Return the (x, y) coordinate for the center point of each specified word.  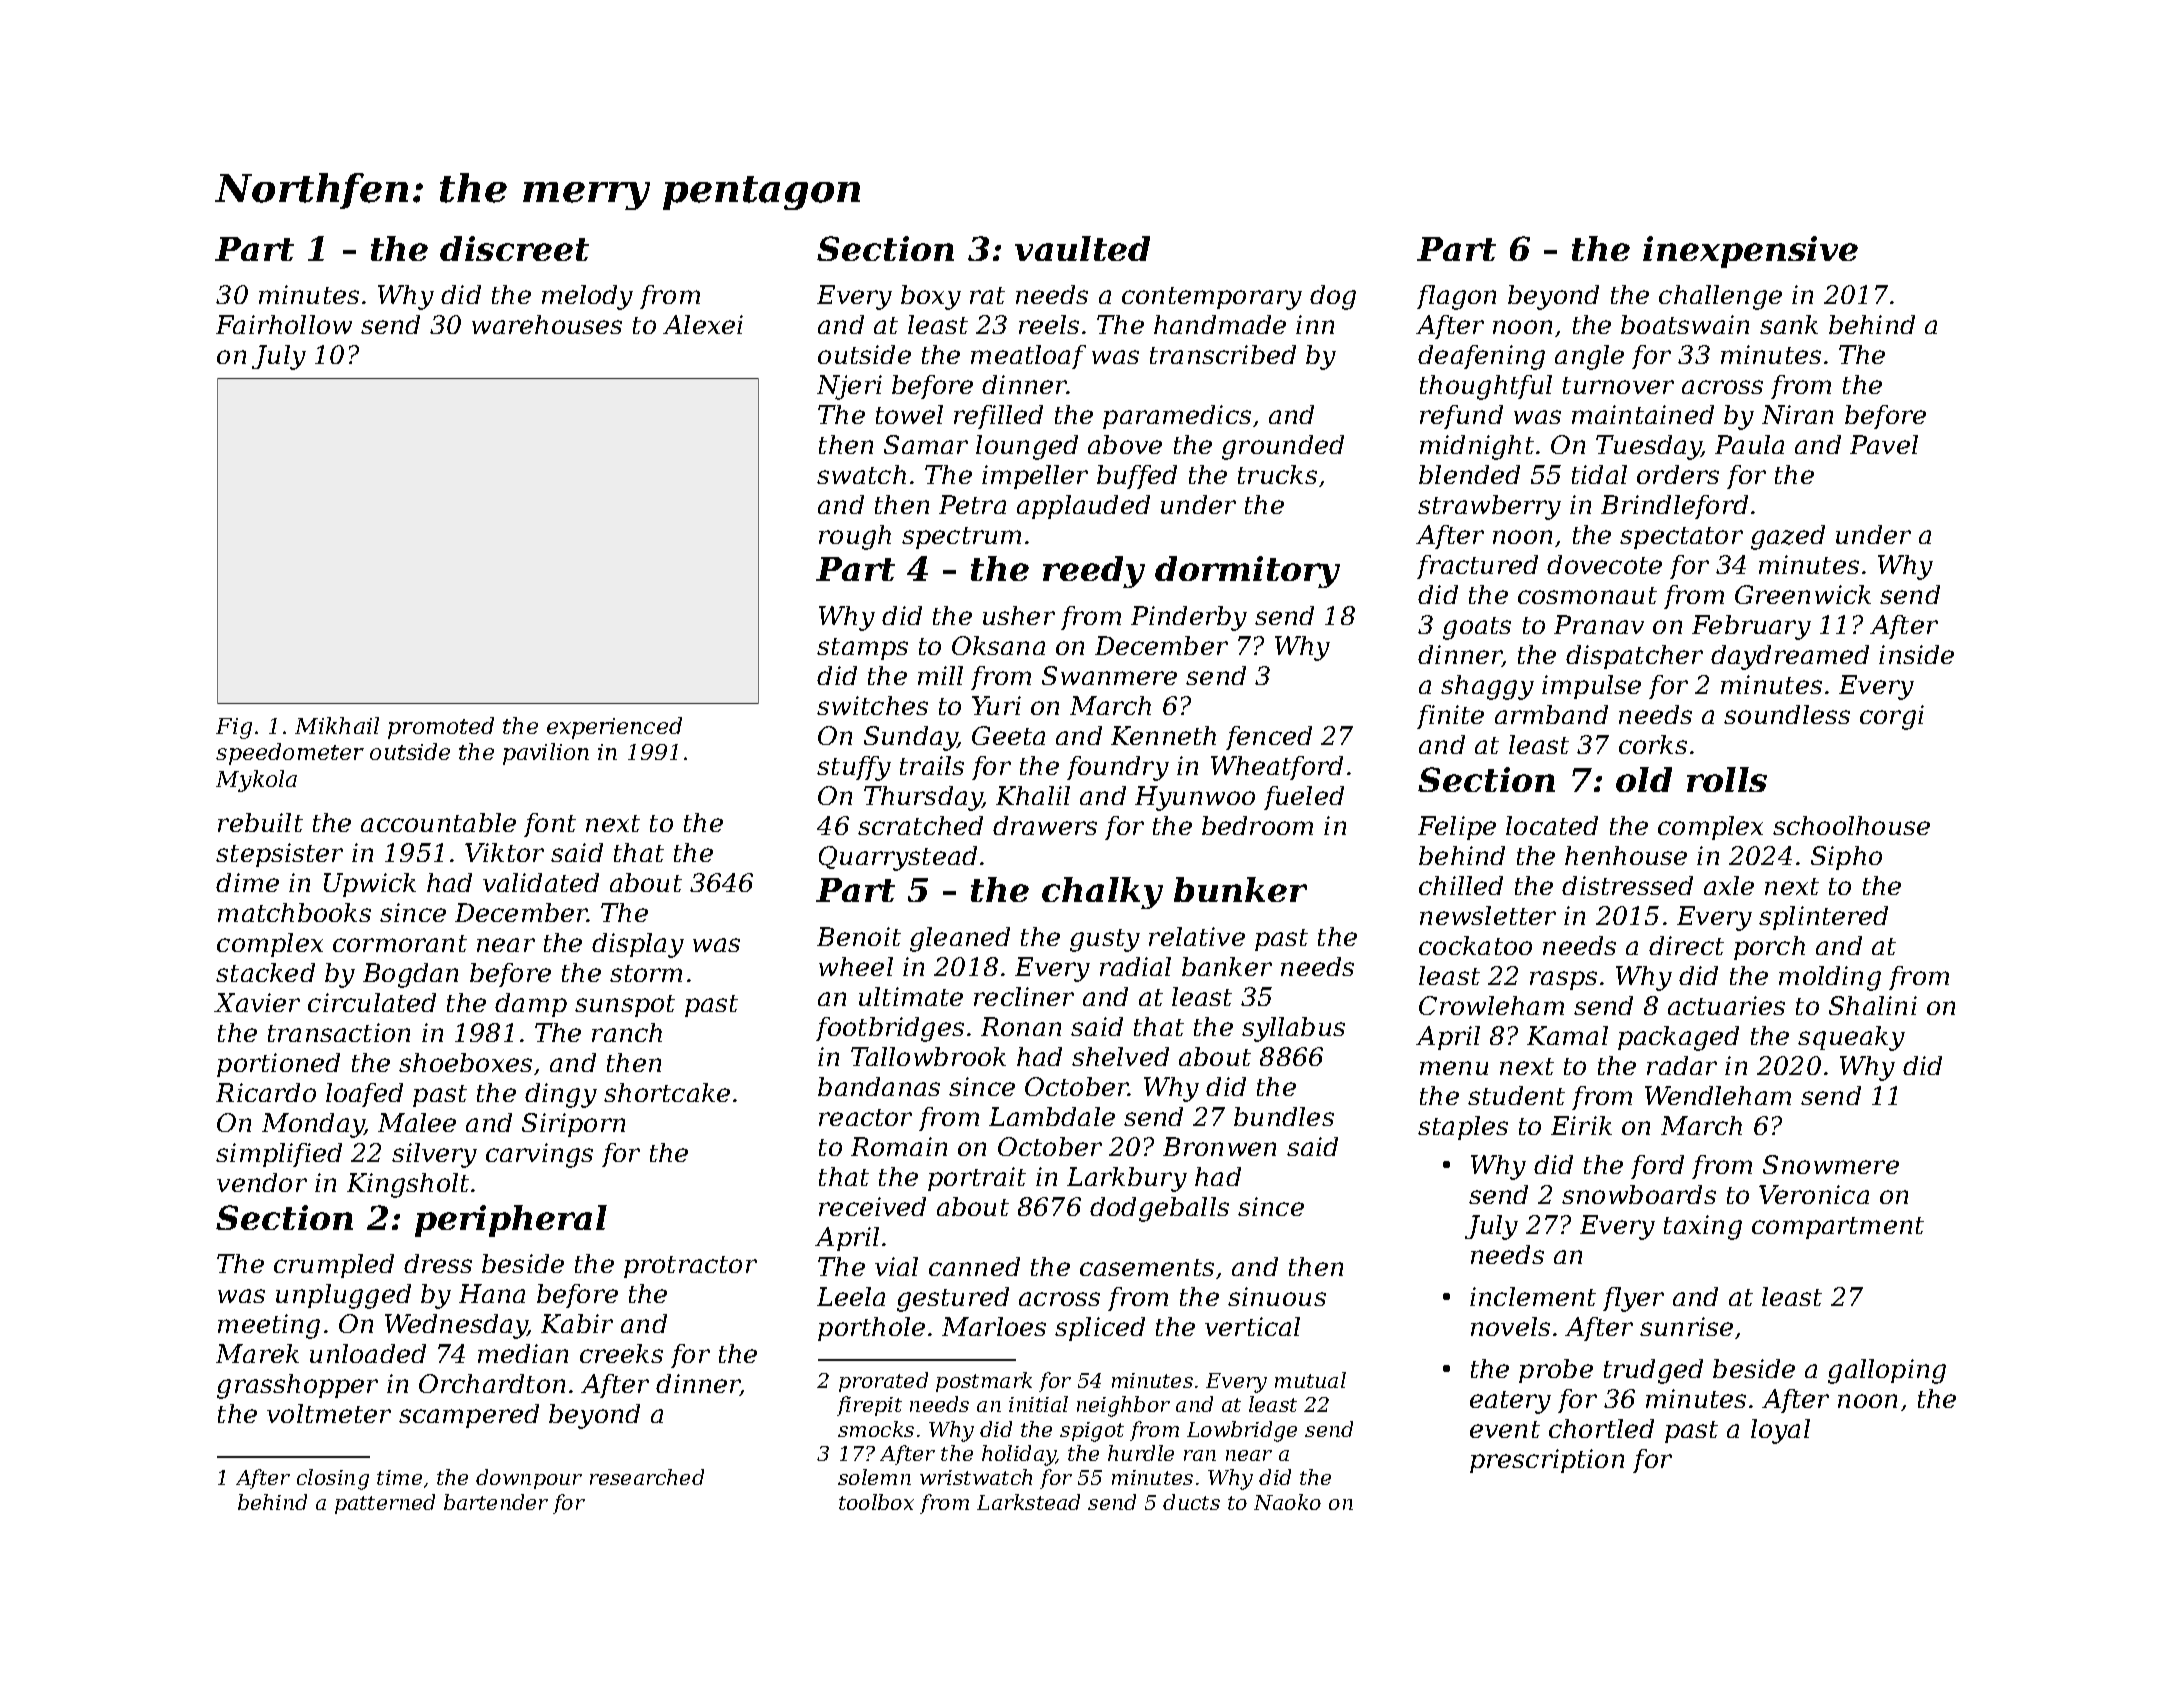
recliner (1024, 996)
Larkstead (1028, 1502)
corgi (1892, 717)
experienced (614, 728)
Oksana (998, 645)
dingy (561, 1095)
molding (1830, 978)
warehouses (547, 324)
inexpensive (1750, 252)
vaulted (1082, 248)
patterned (385, 1504)
